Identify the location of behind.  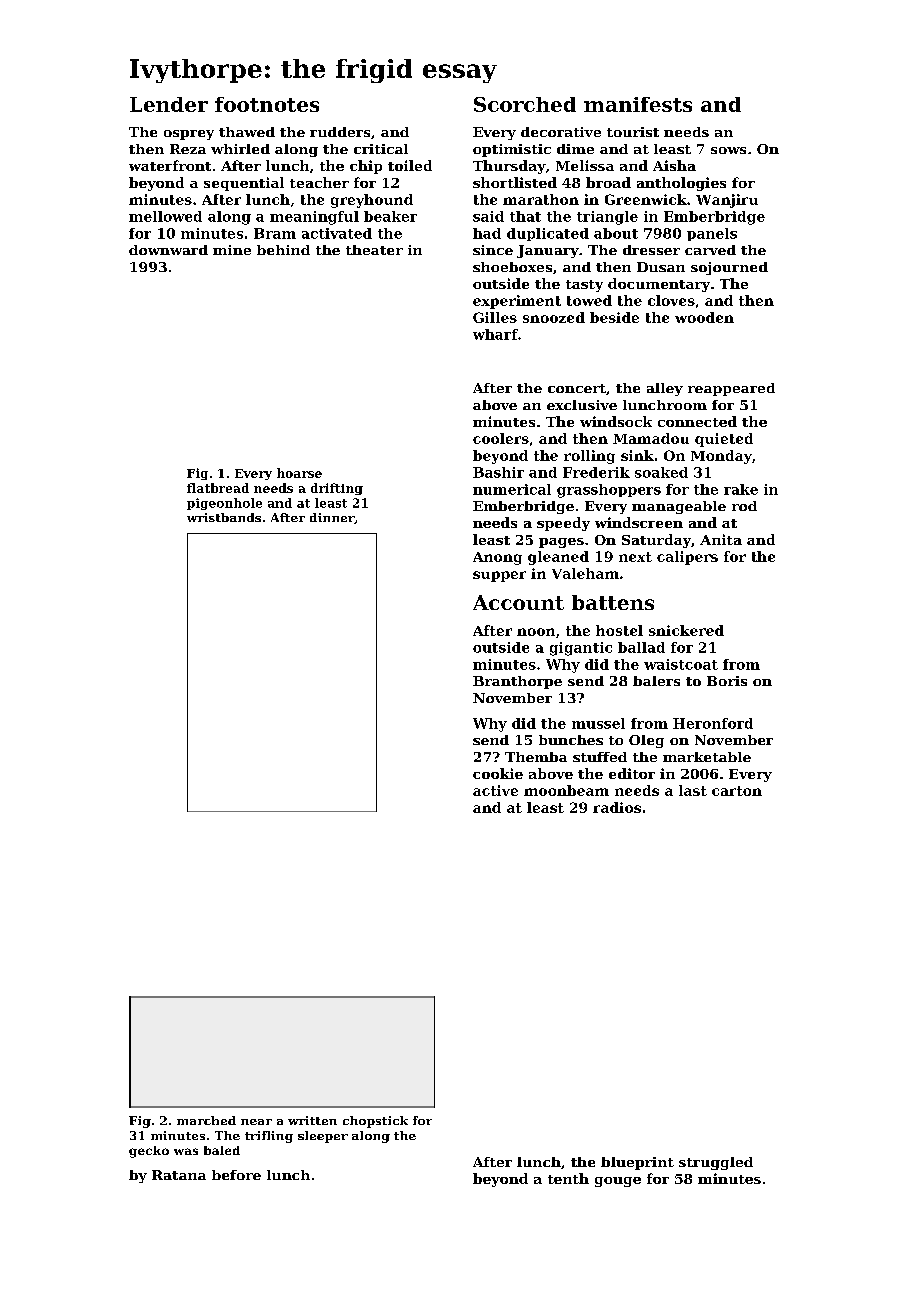
(283, 250).
